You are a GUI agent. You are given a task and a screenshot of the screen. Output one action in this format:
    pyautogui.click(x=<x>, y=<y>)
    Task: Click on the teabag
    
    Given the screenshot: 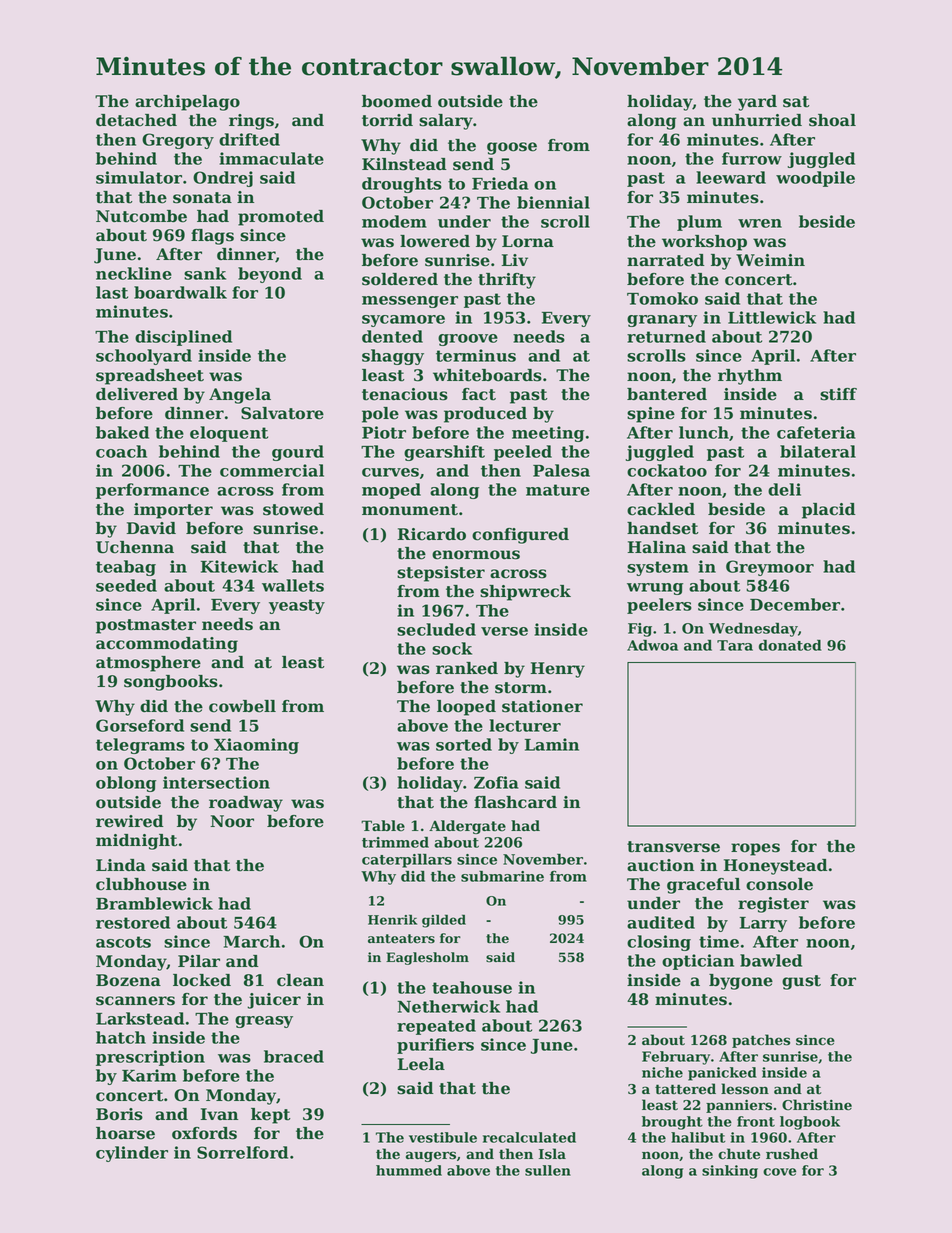 What is the action you would take?
    pyautogui.click(x=126, y=568)
